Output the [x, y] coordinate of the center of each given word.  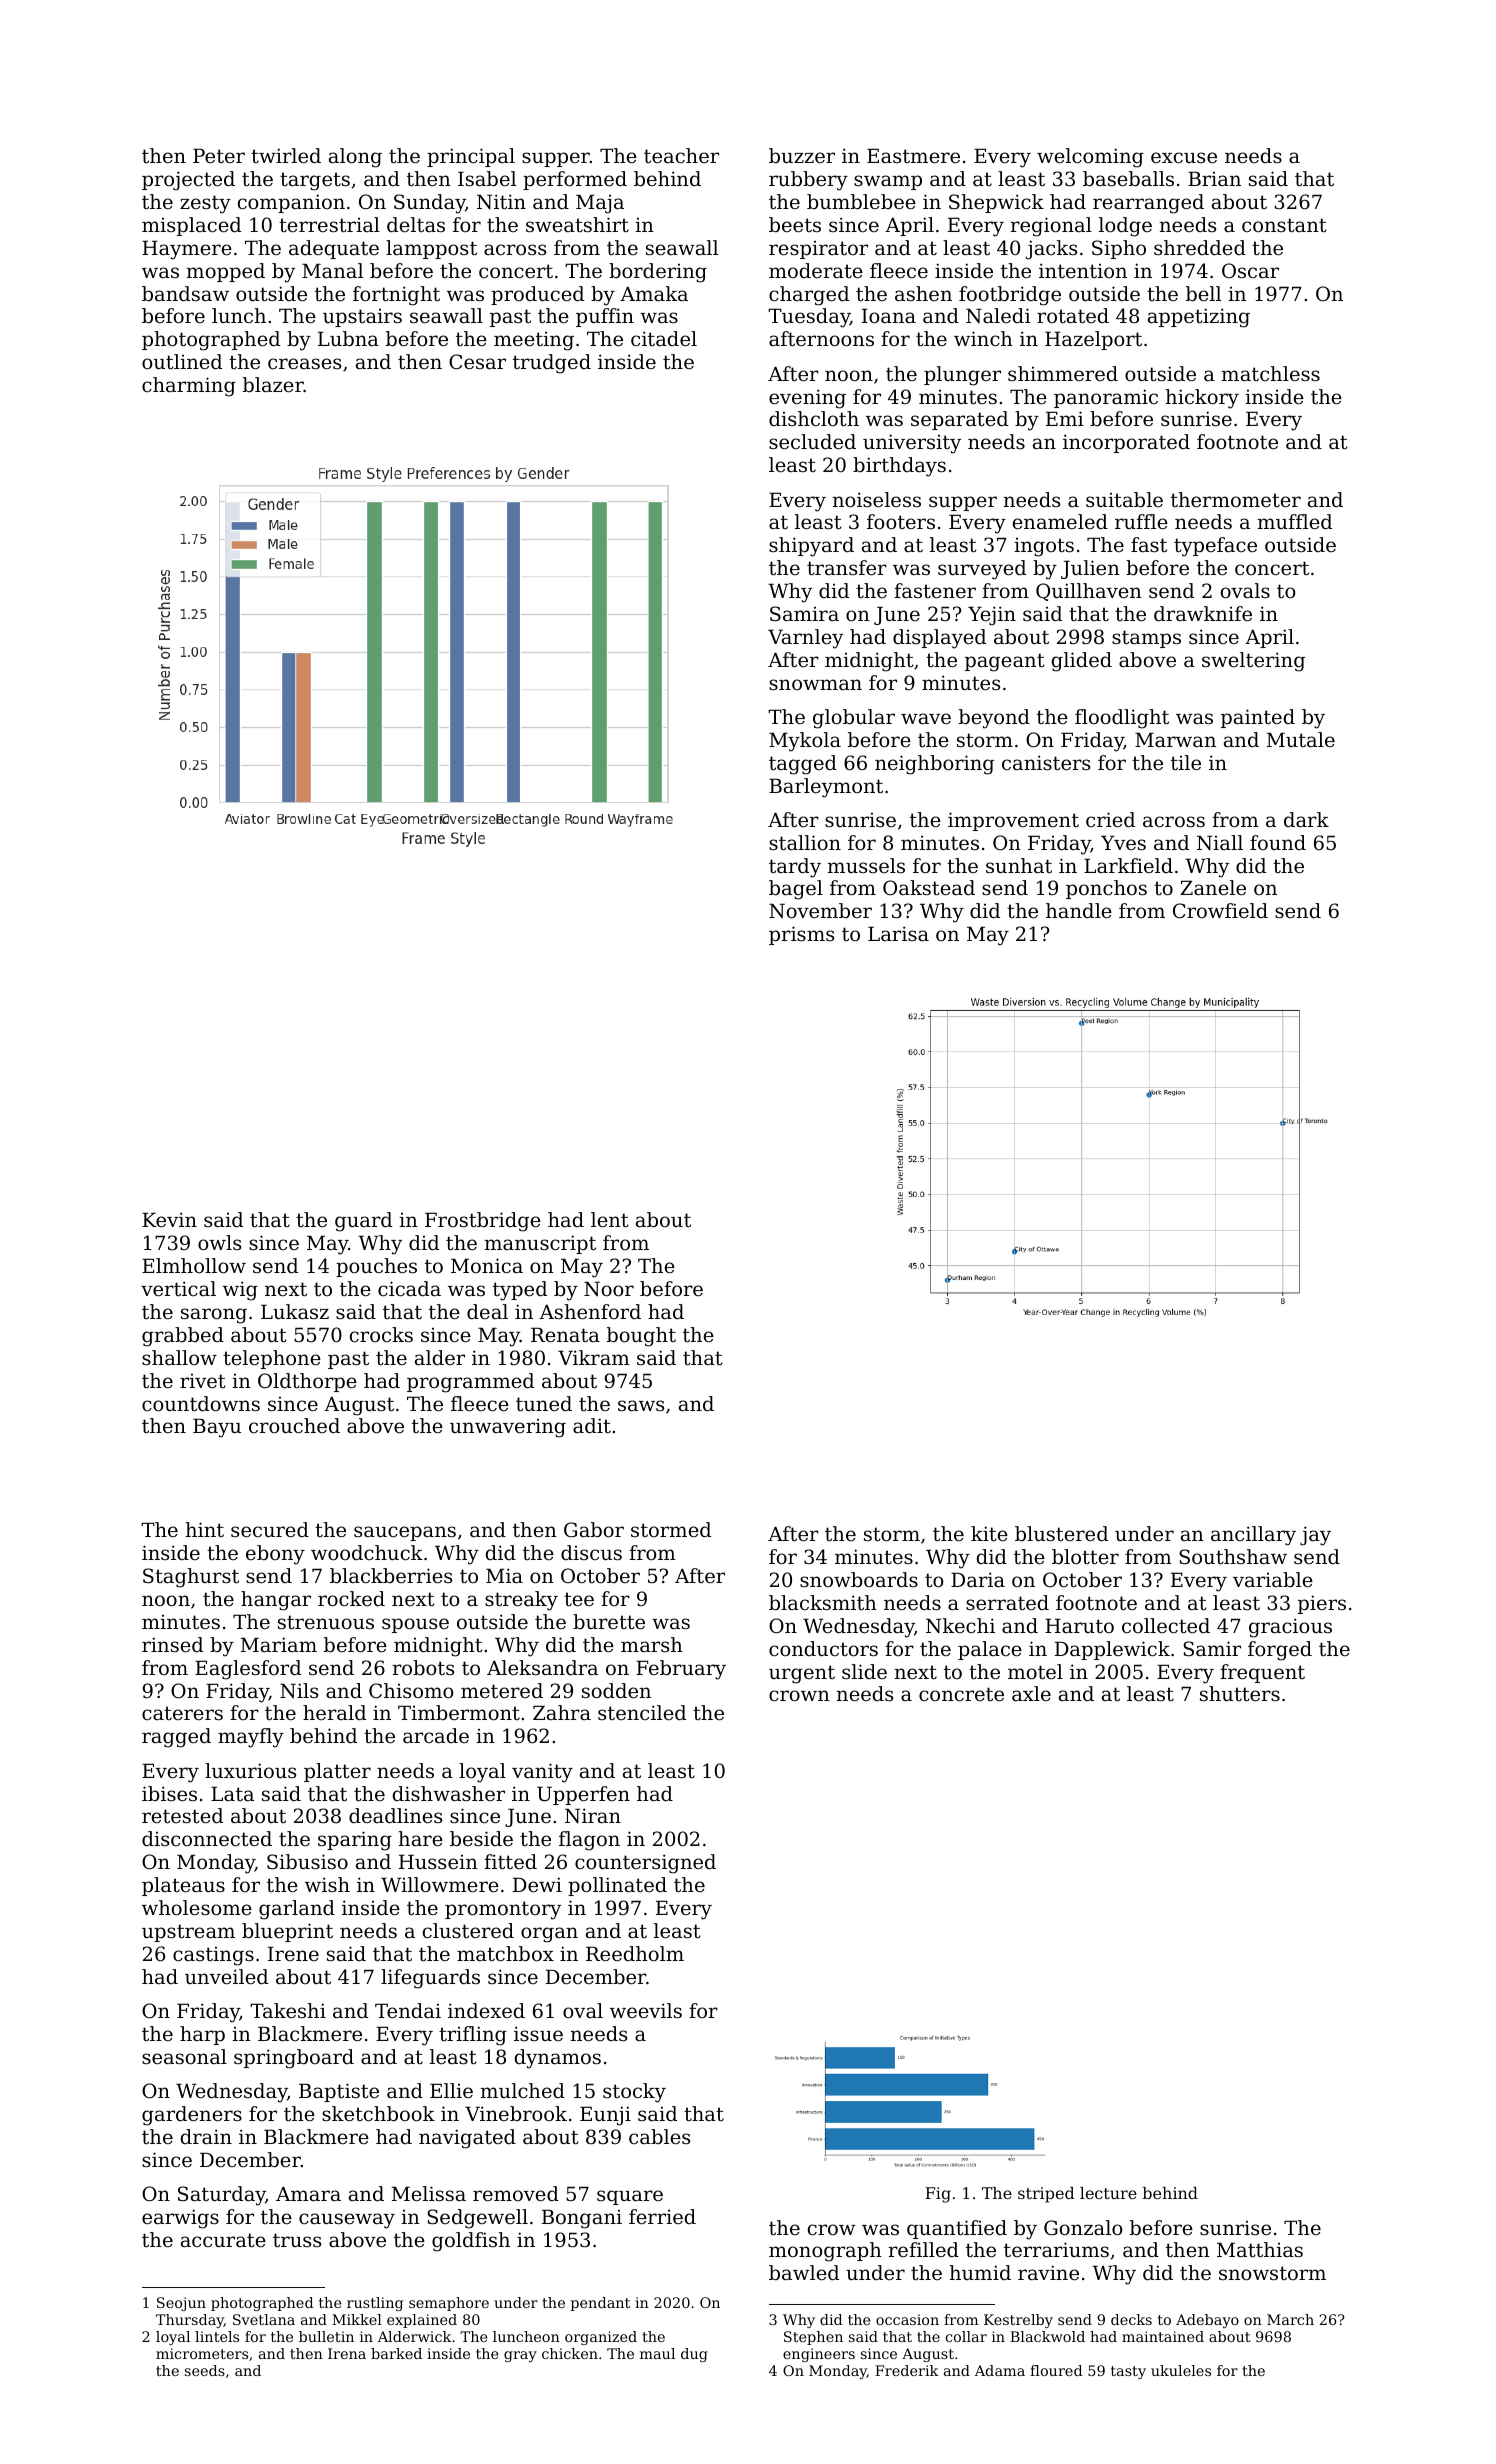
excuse [1184, 158]
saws [641, 1405]
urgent [802, 1674]
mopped [225, 272]
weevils [646, 2011]
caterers [182, 1713]
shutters [1240, 1694]
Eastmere [913, 156]
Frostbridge [483, 1222]
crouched [294, 1426]
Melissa [429, 2194]
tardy [795, 868]
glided [1082, 662]
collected [1166, 1626]
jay [1315, 1536]
